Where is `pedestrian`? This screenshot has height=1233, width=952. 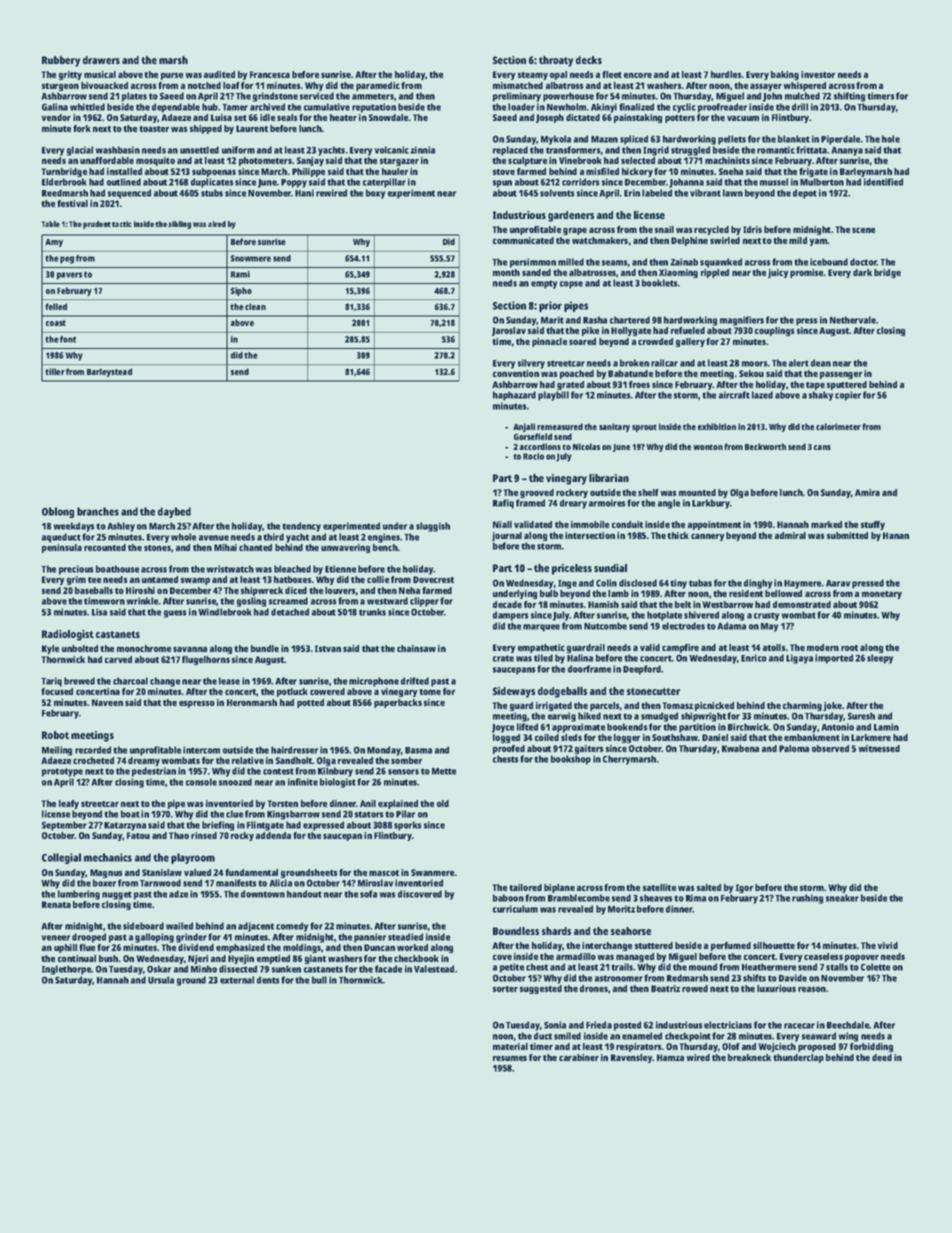 pedestrian is located at coordinates (154, 772).
